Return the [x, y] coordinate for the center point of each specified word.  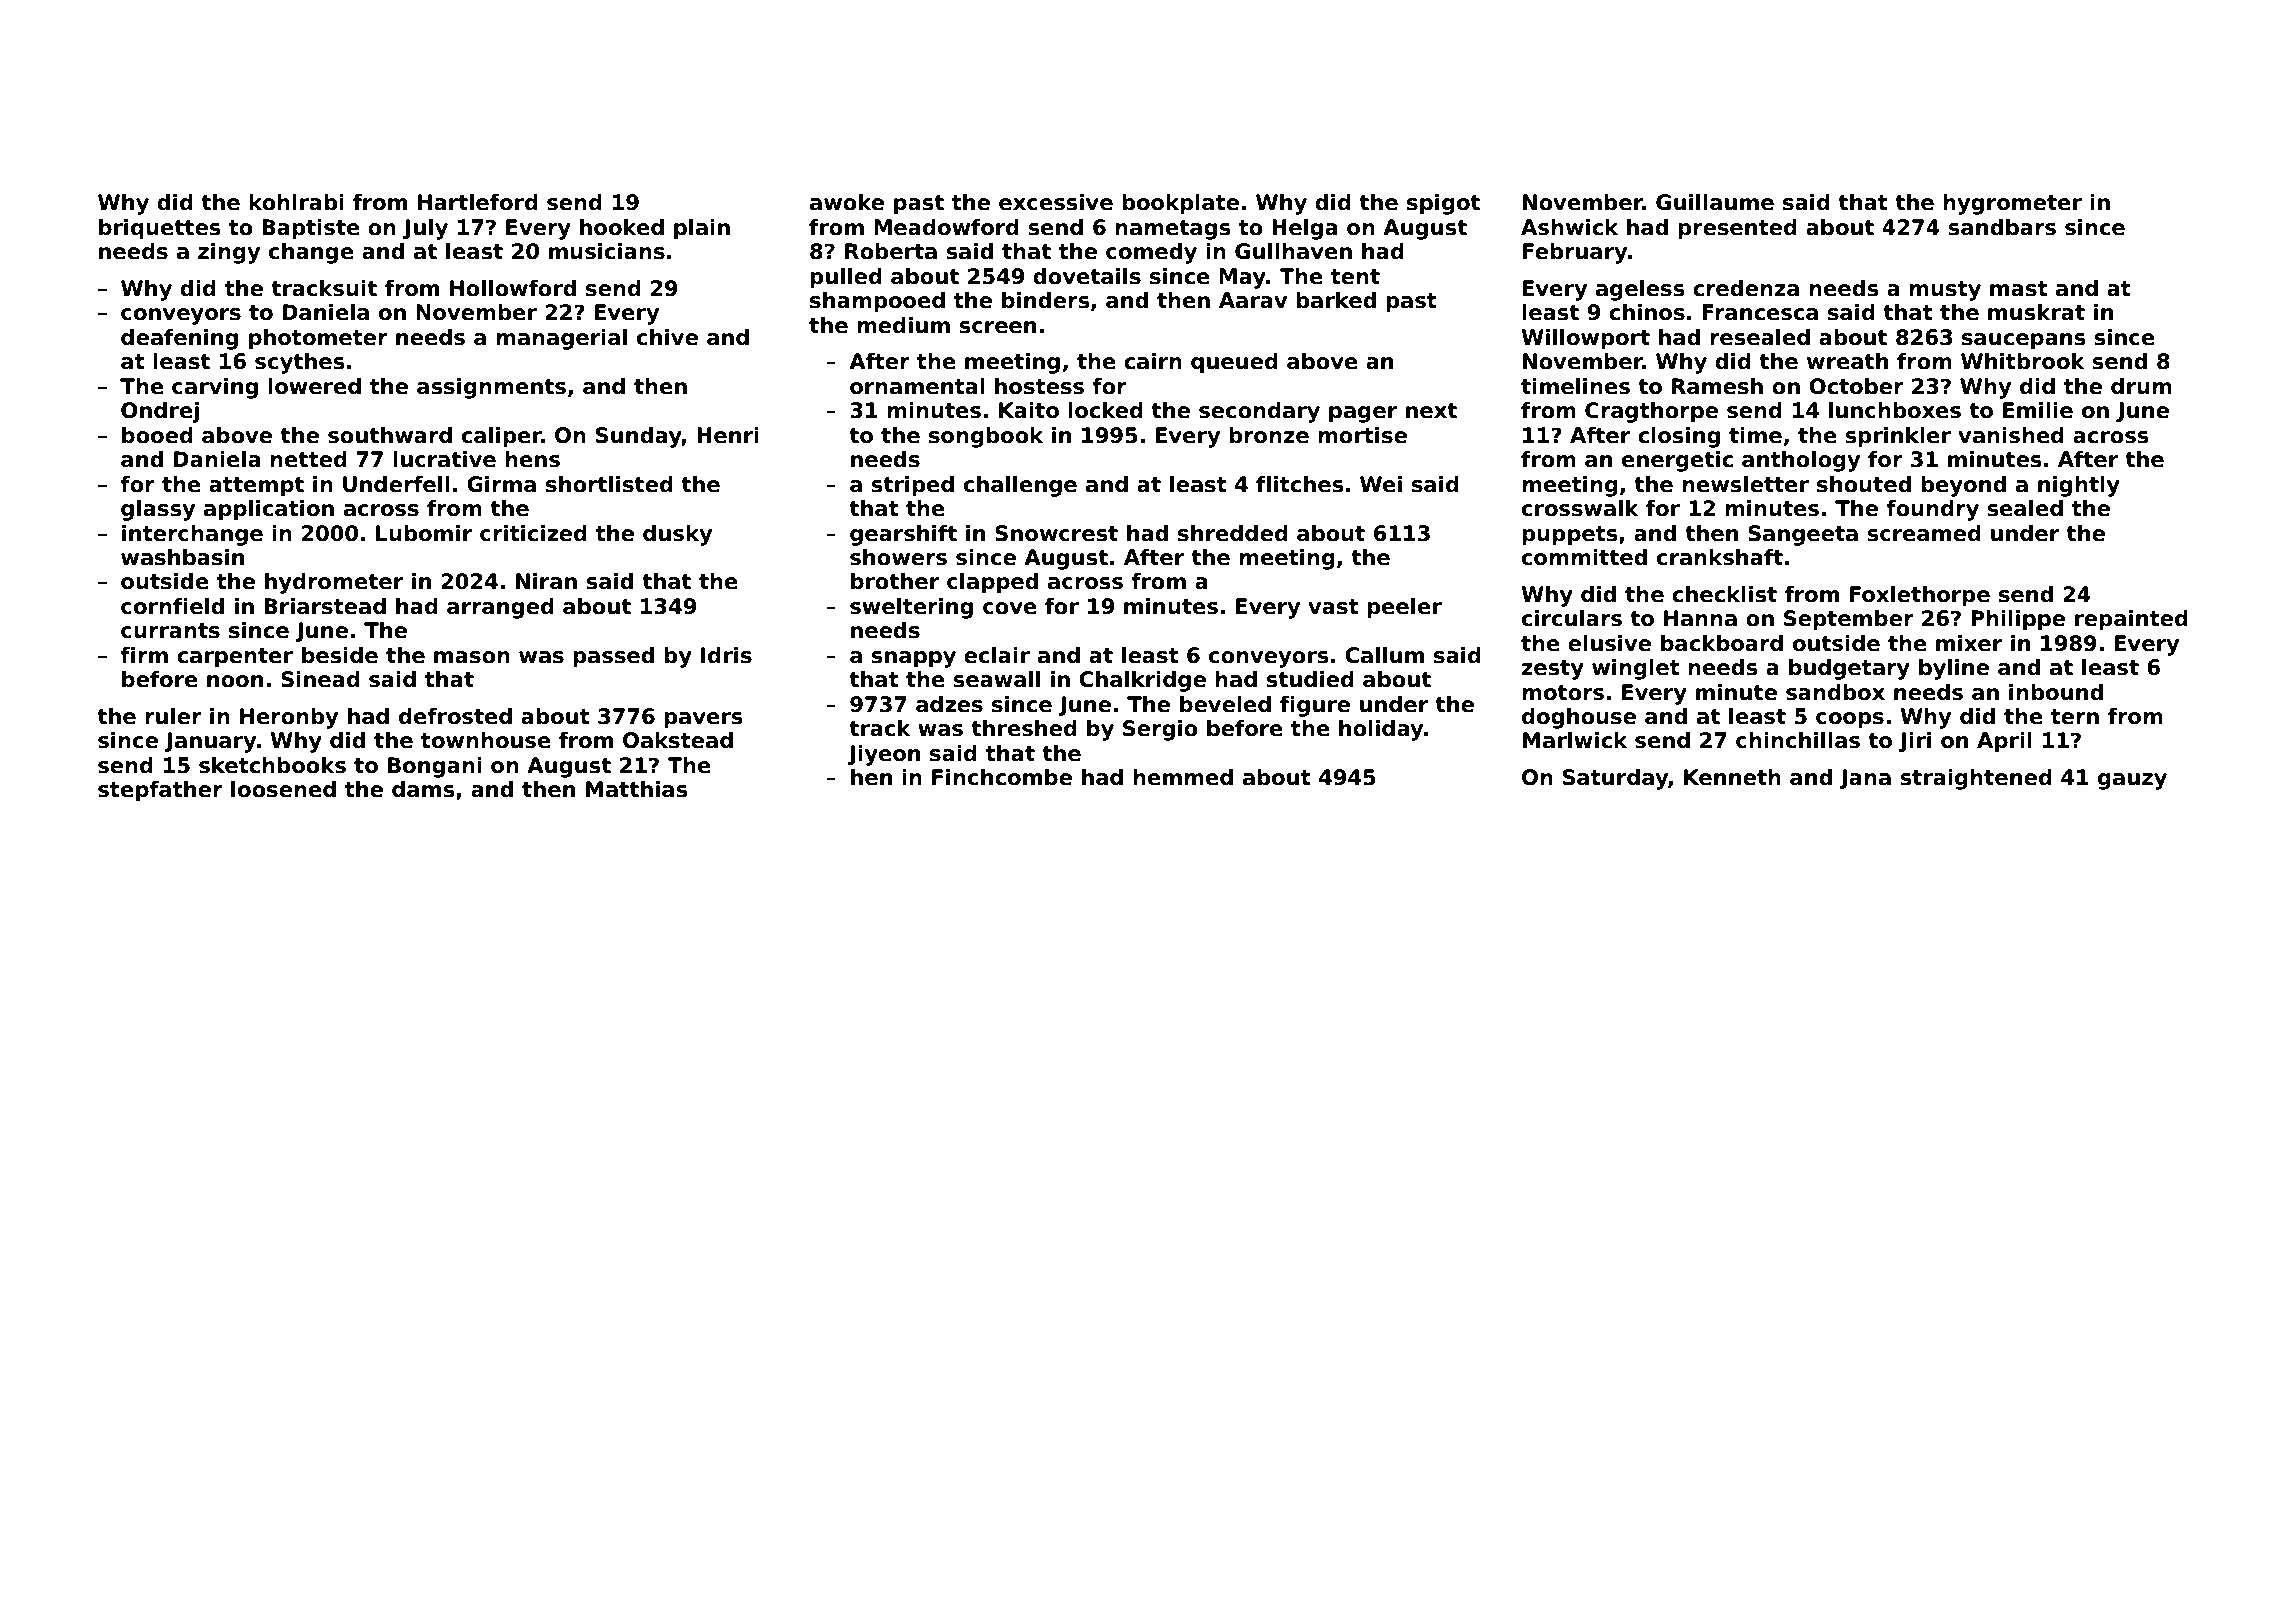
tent [1355, 277]
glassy [158, 510]
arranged [500, 608]
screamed [1924, 533]
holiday [1381, 730]
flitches [1300, 484]
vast [1333, 607]
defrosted [455, 716]
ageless [1640, 290]
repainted [2131, 620]
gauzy [2132, 781]
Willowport [1586, 339]
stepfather [160, 791]
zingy [229, 253]
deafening [179, 339]
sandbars [2002, 227]
